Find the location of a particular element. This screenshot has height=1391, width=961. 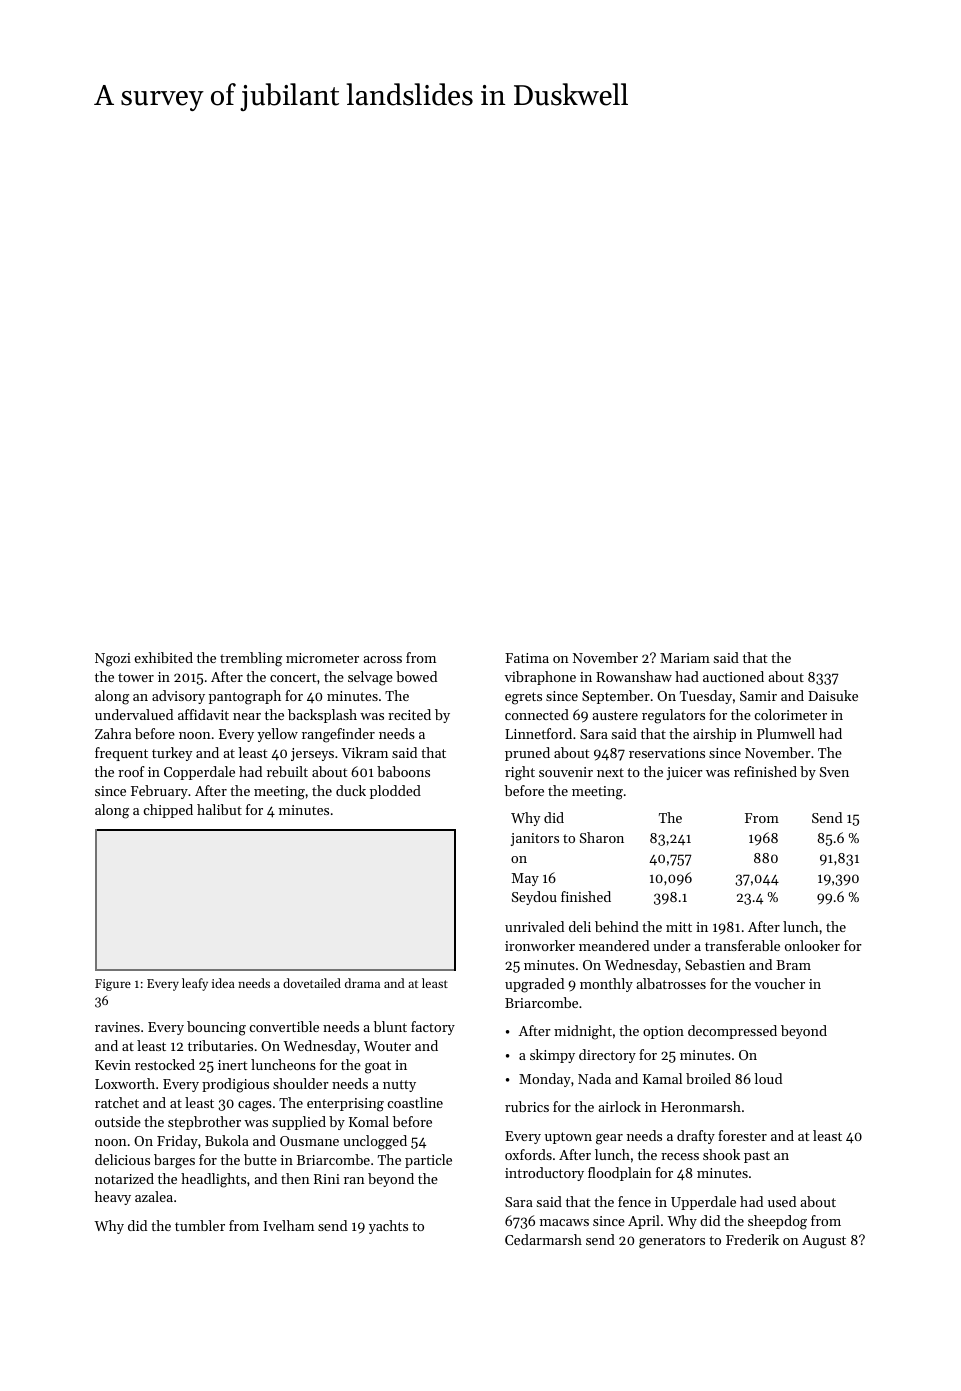

plodded is located at coordinates (395, 792).
